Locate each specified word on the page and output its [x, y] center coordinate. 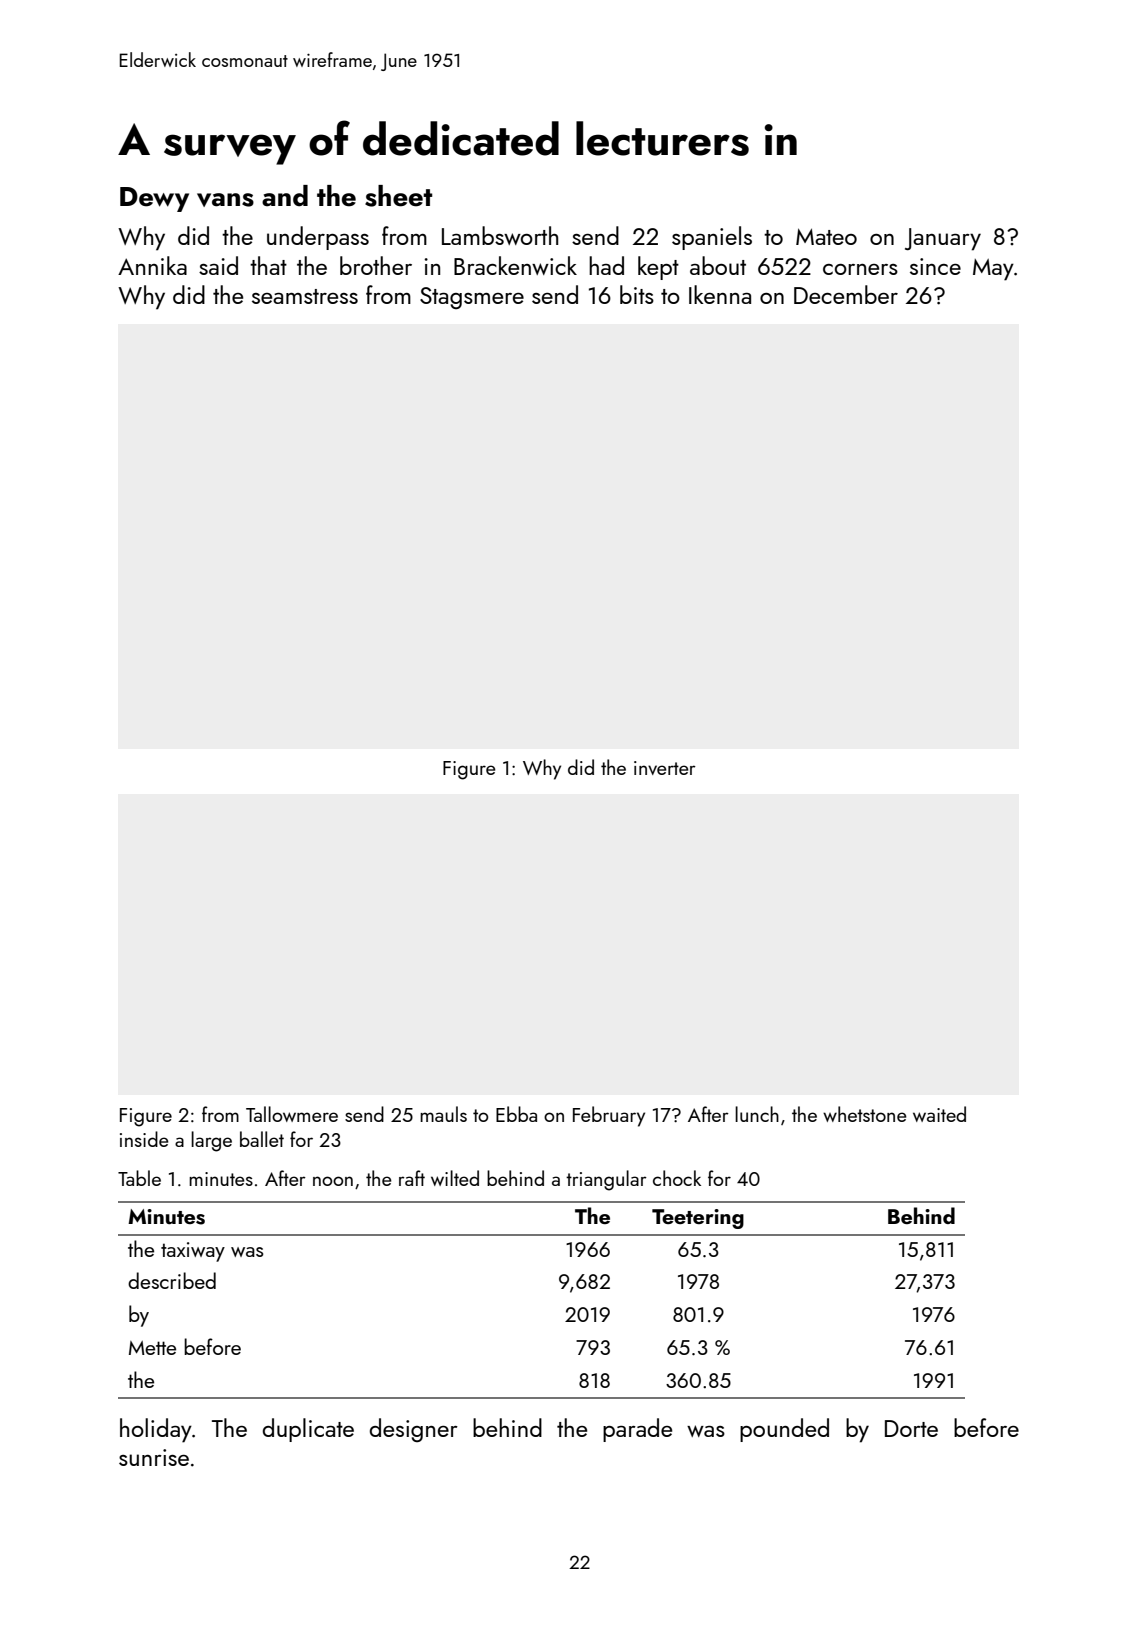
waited [939, 1114]
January [943, 239]
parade [637, 1430]
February [609, 1116]
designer [414, 1430]
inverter [665, 768]
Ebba [516, 1114]
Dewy [154, 199]
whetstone [865, 1114]
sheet [398, 196]
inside [144, 1139]
